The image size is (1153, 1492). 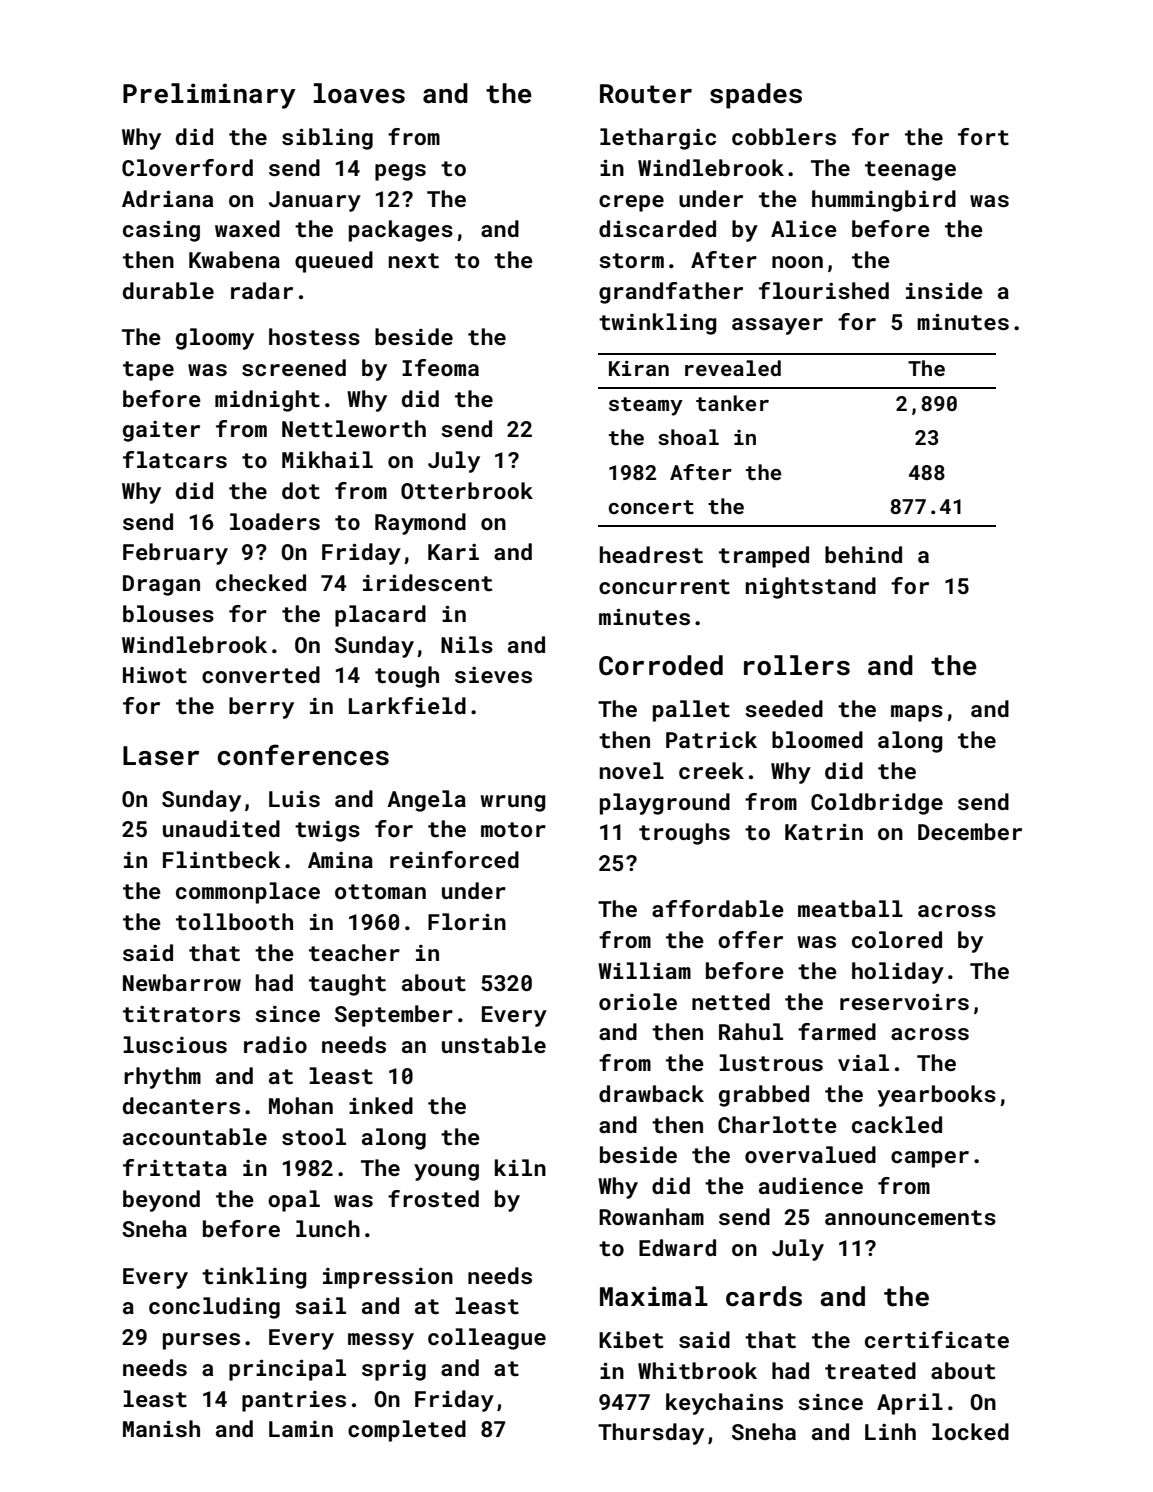 What do you see at coordinates (400, 172) in the screenshot?
I see `pegs` at bounding box center [400, 172].
